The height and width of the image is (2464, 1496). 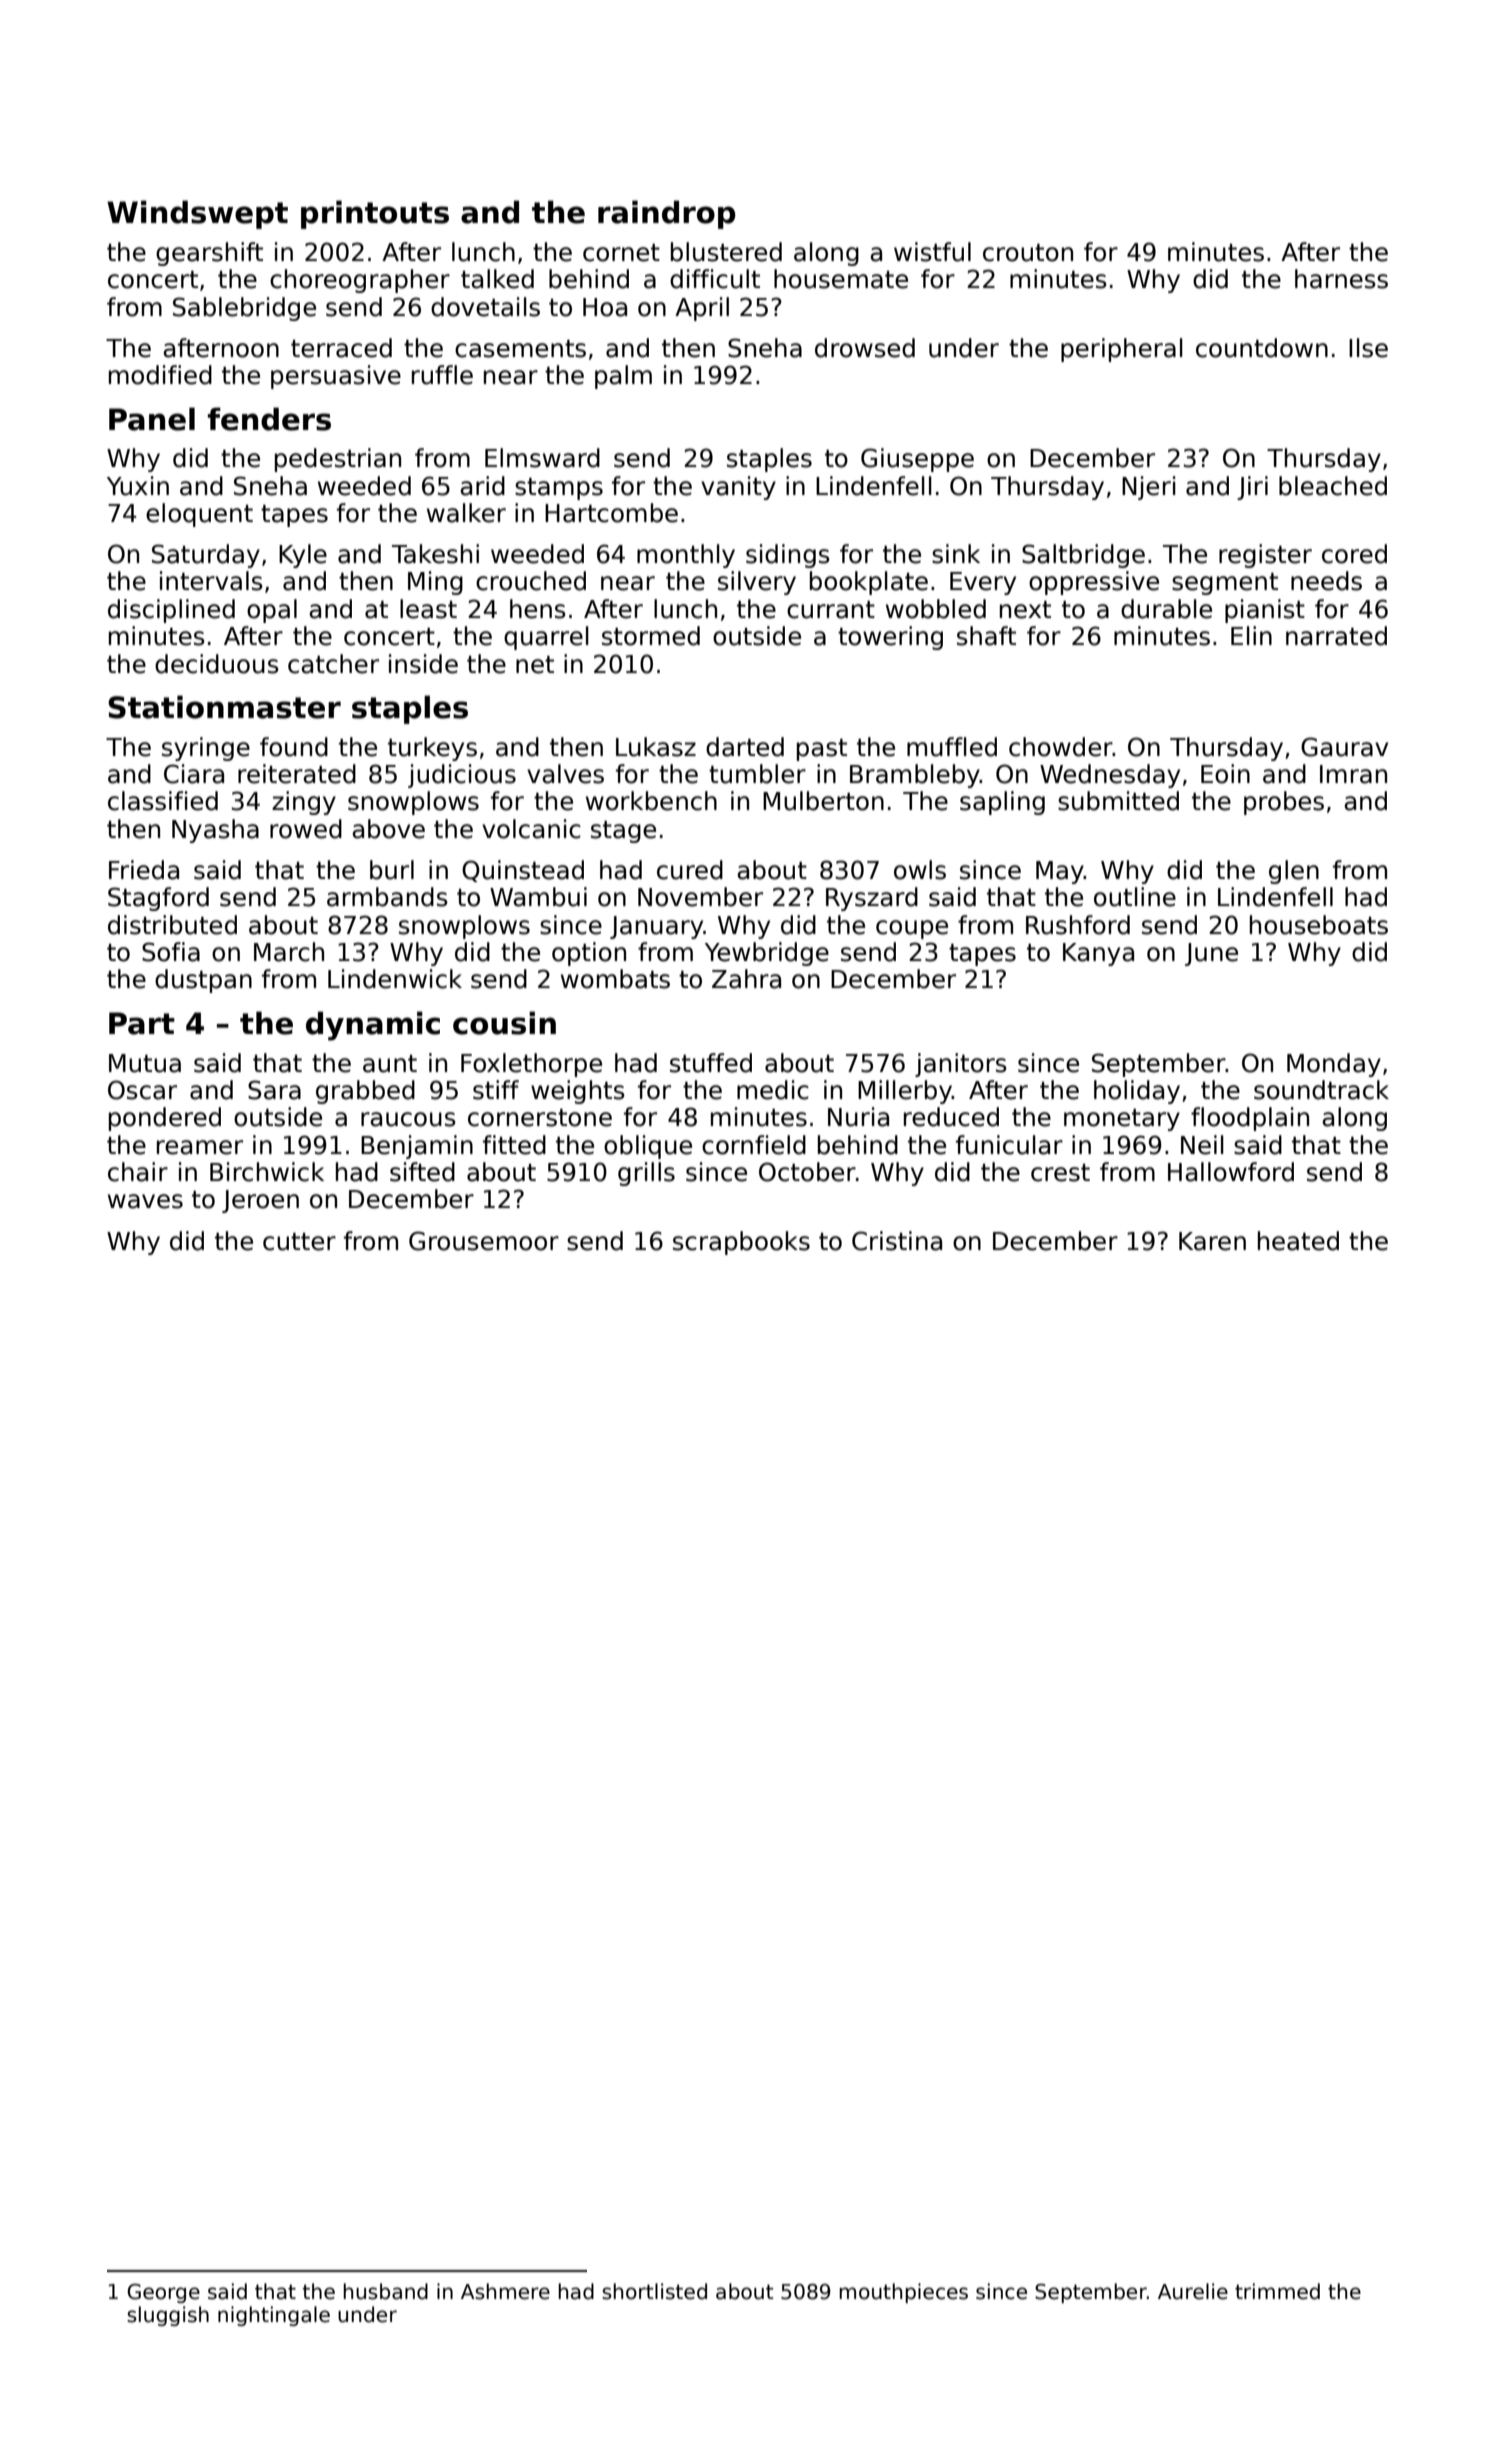 I want to click on shortlisted, so click(x=654, y=2291).
